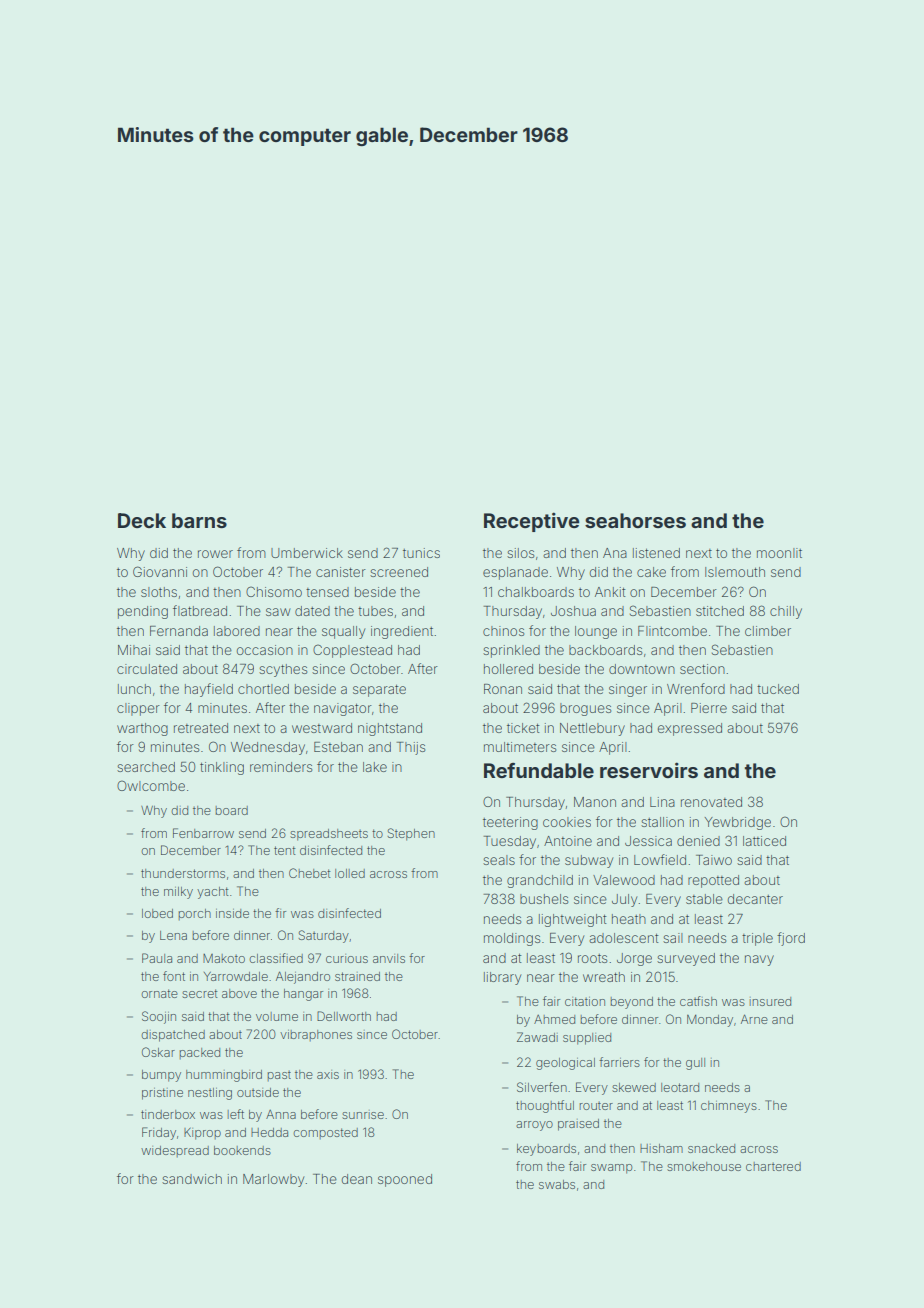 This screenshot has height=1308, width=924. I want to click on dean, so click(357, 1179).
